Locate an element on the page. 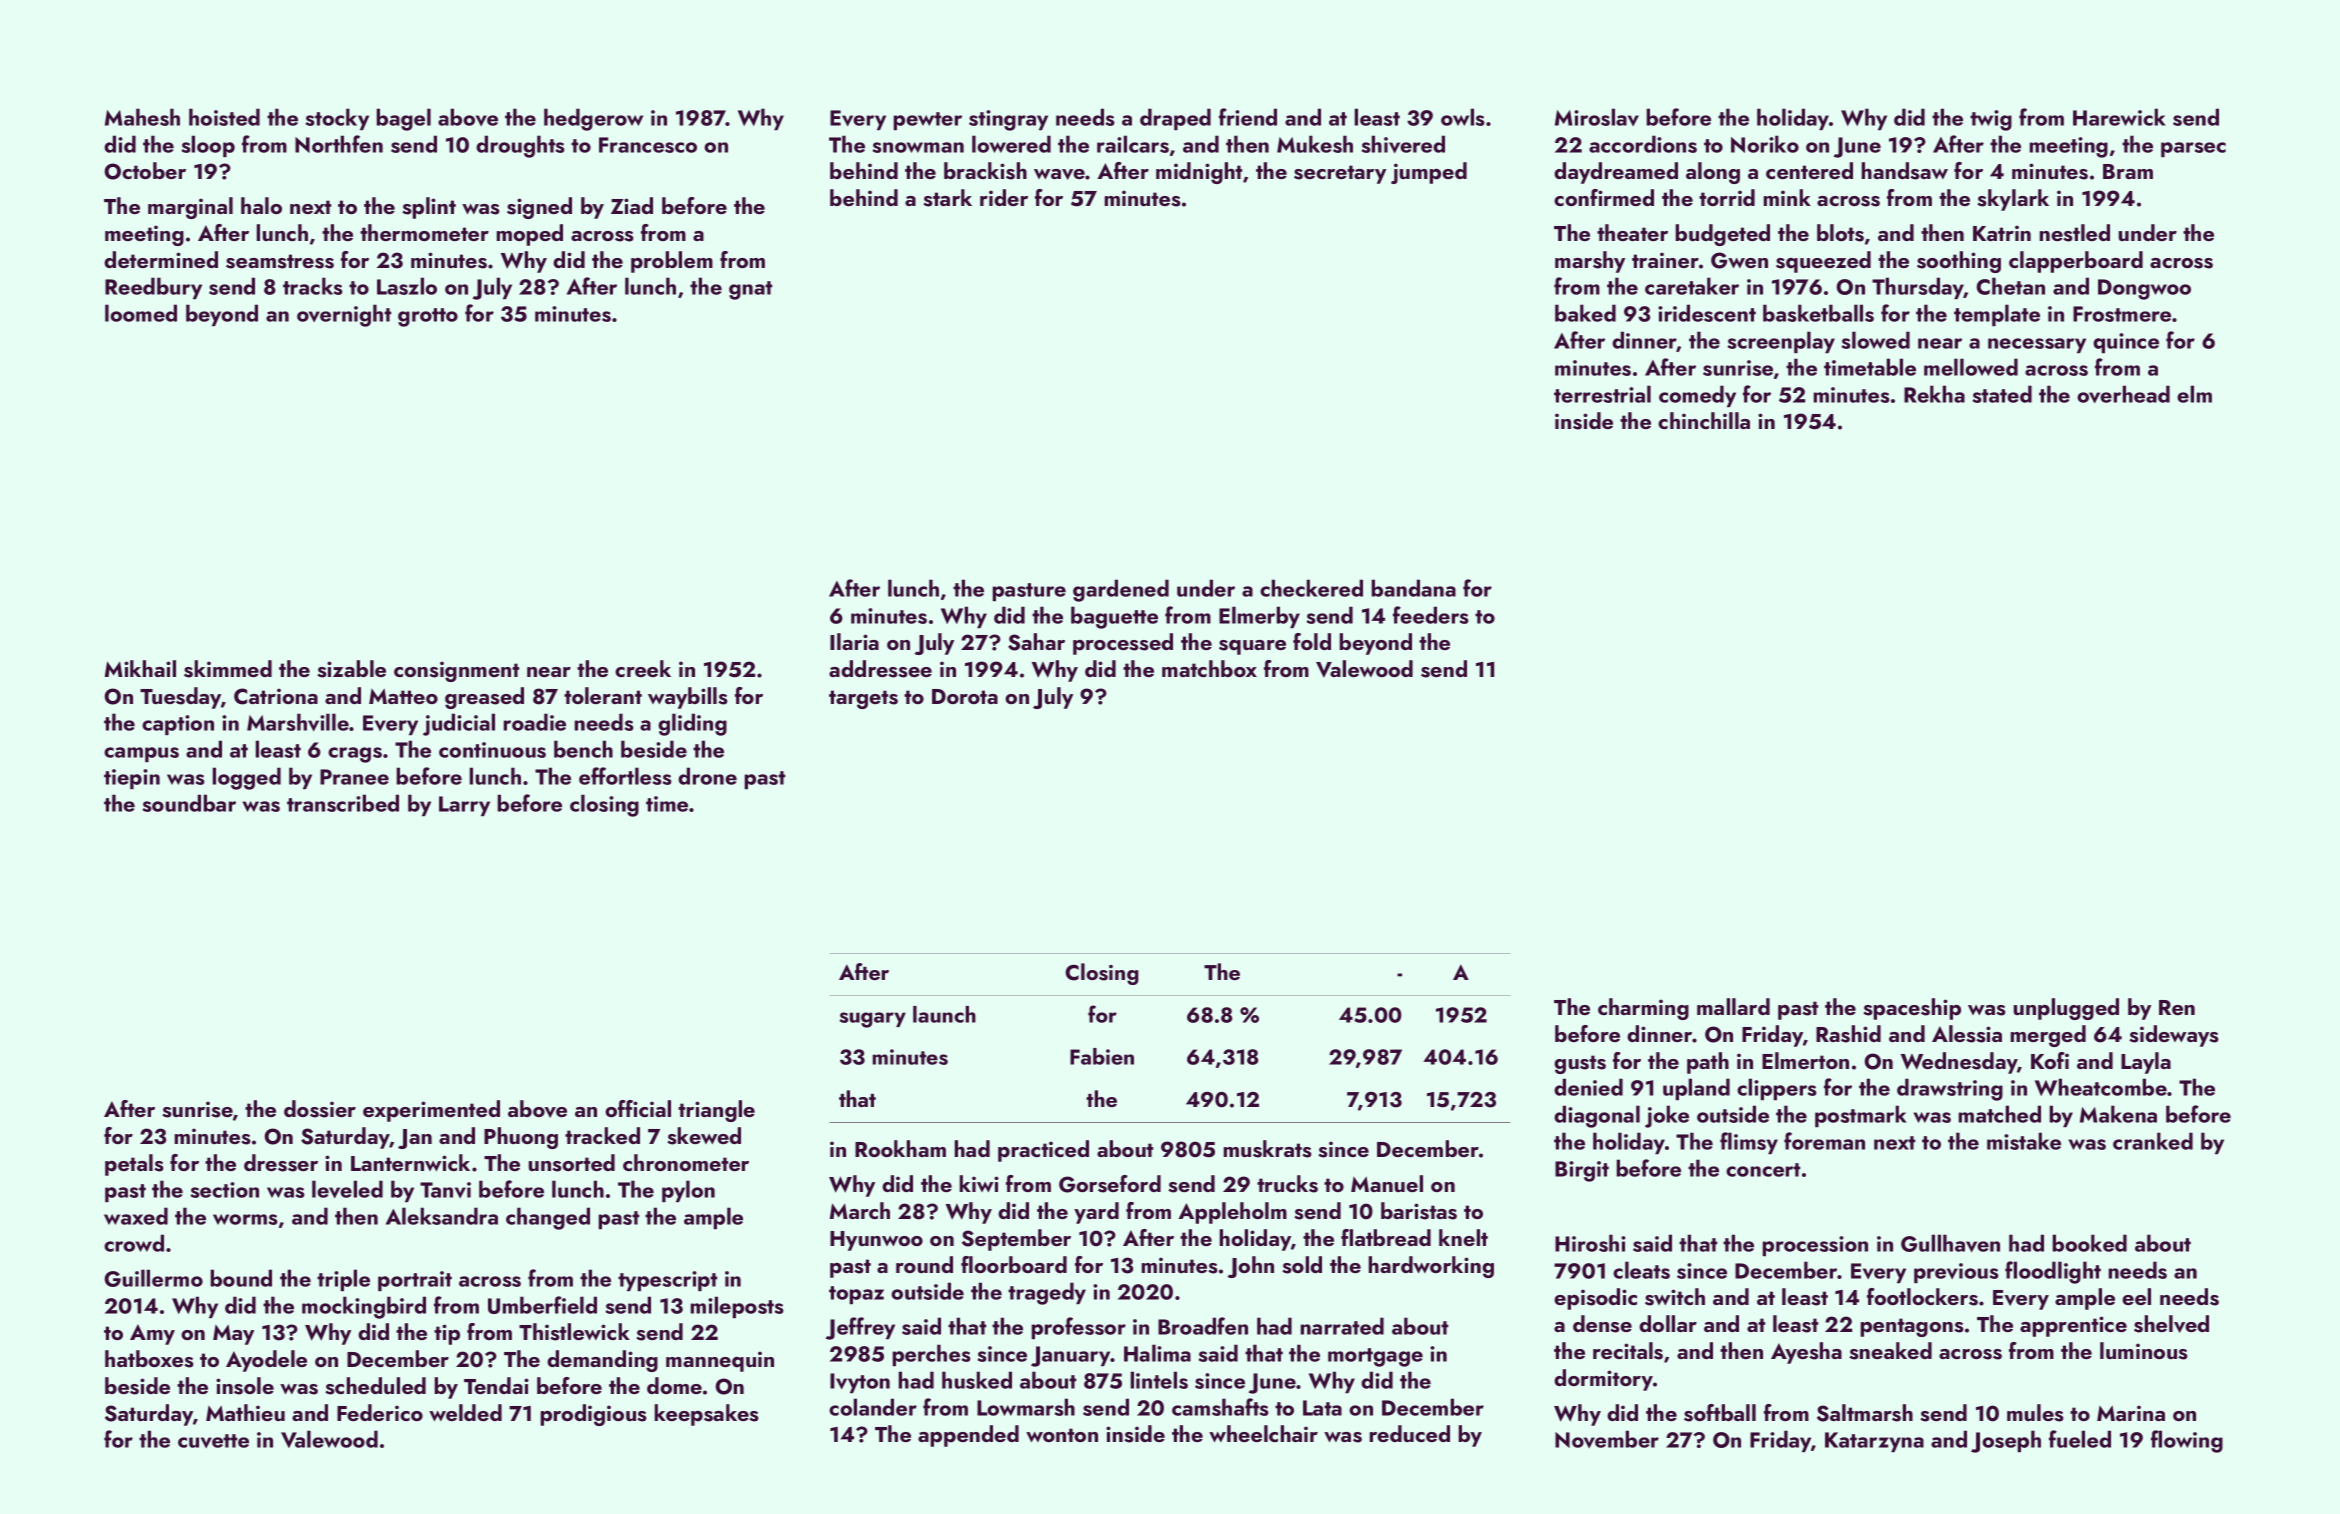  spaceship is located at coordinates (1912, 1009).
